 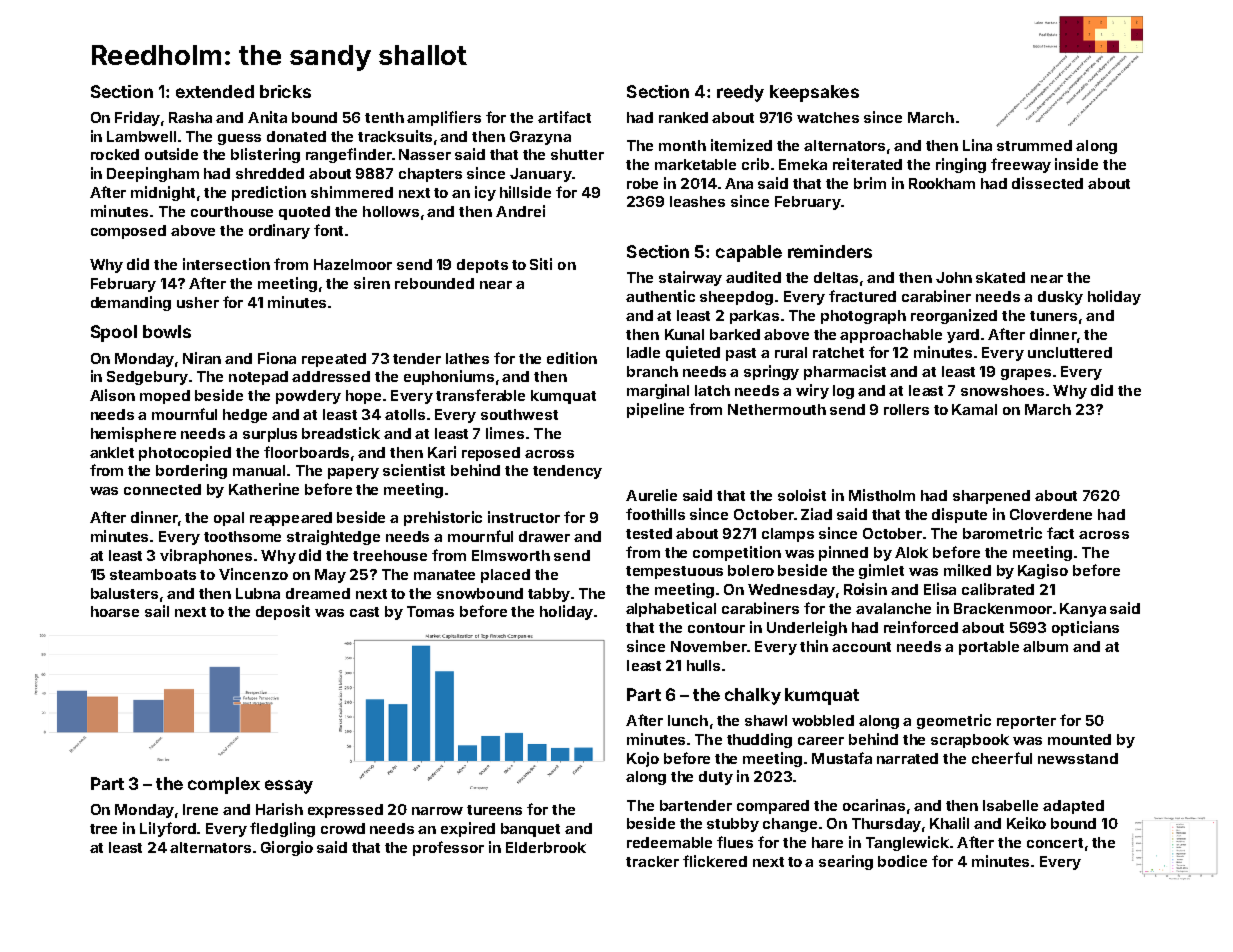 What do you see at coordinates (671, 609) in the screenshot?
I see `alphabetical` at bounding box center [671, 609].
